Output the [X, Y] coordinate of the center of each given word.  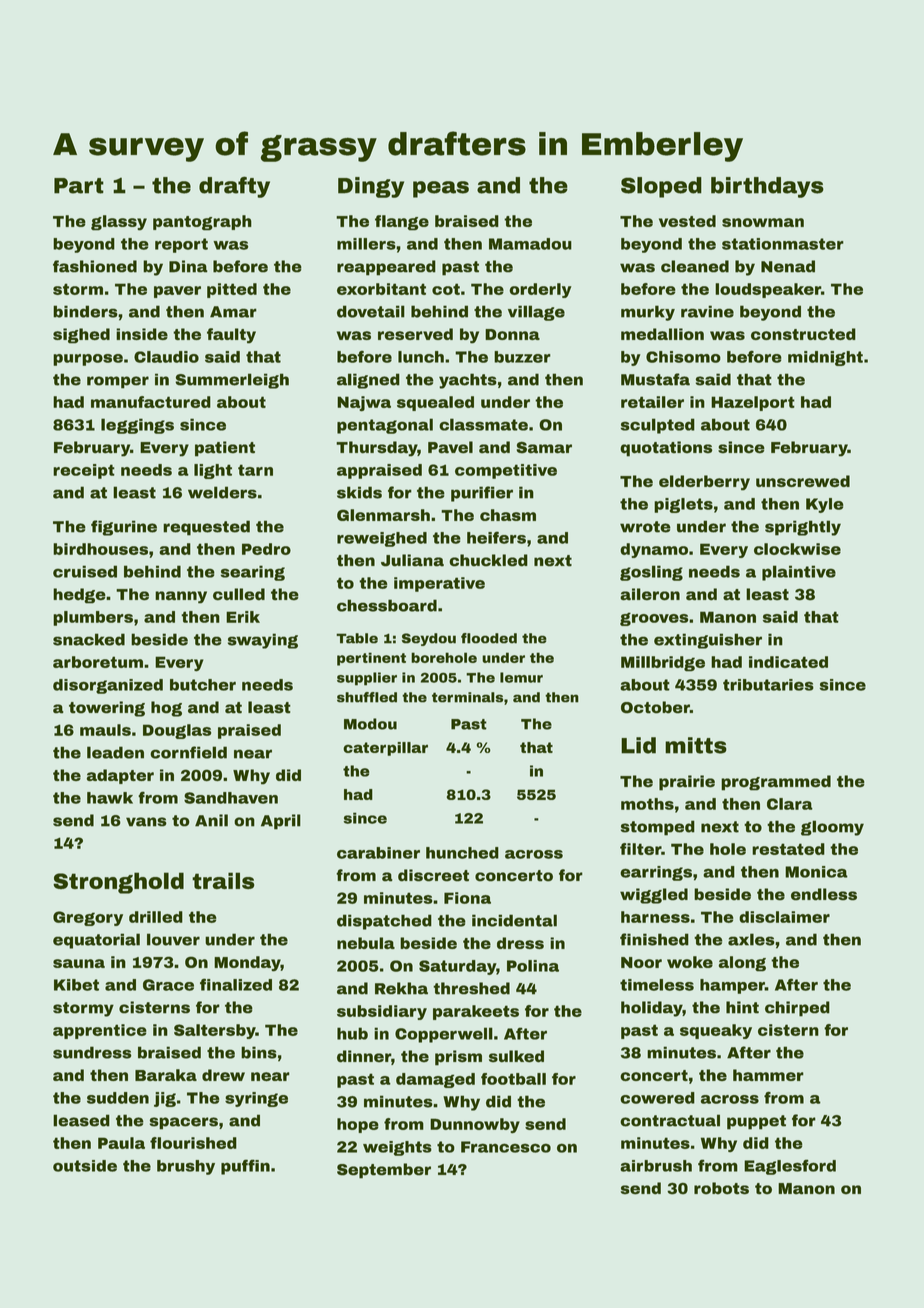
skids [359, 492]
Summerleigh [232, 381]
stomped [658, 828]
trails [223, 881]
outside [85, 1166]
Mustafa [655, 379]
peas [441, 189]
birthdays [767, 187]
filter [640, 849]
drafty [234, 187]
